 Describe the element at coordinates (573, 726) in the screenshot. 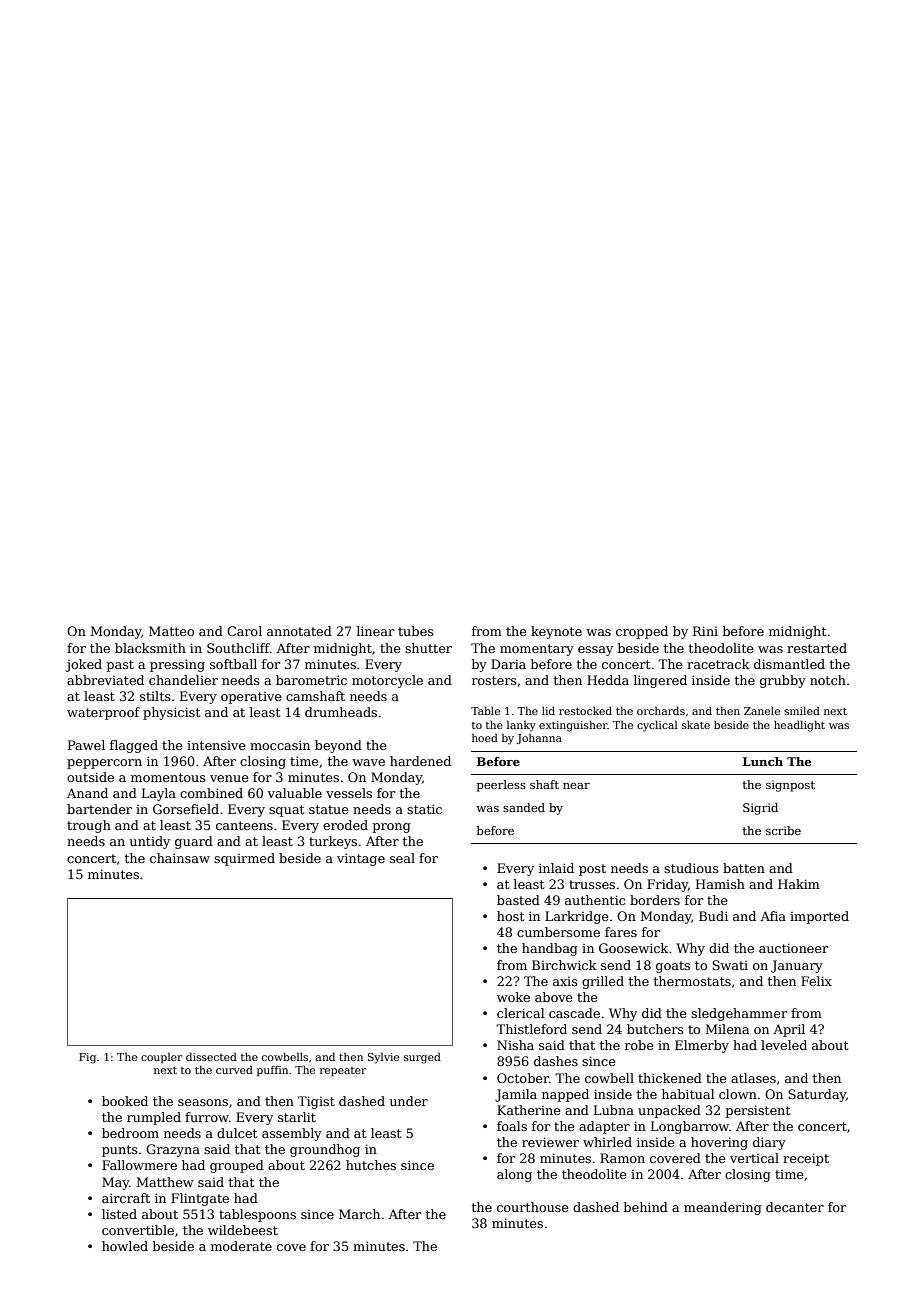

I see `extinguisher` at that location.
